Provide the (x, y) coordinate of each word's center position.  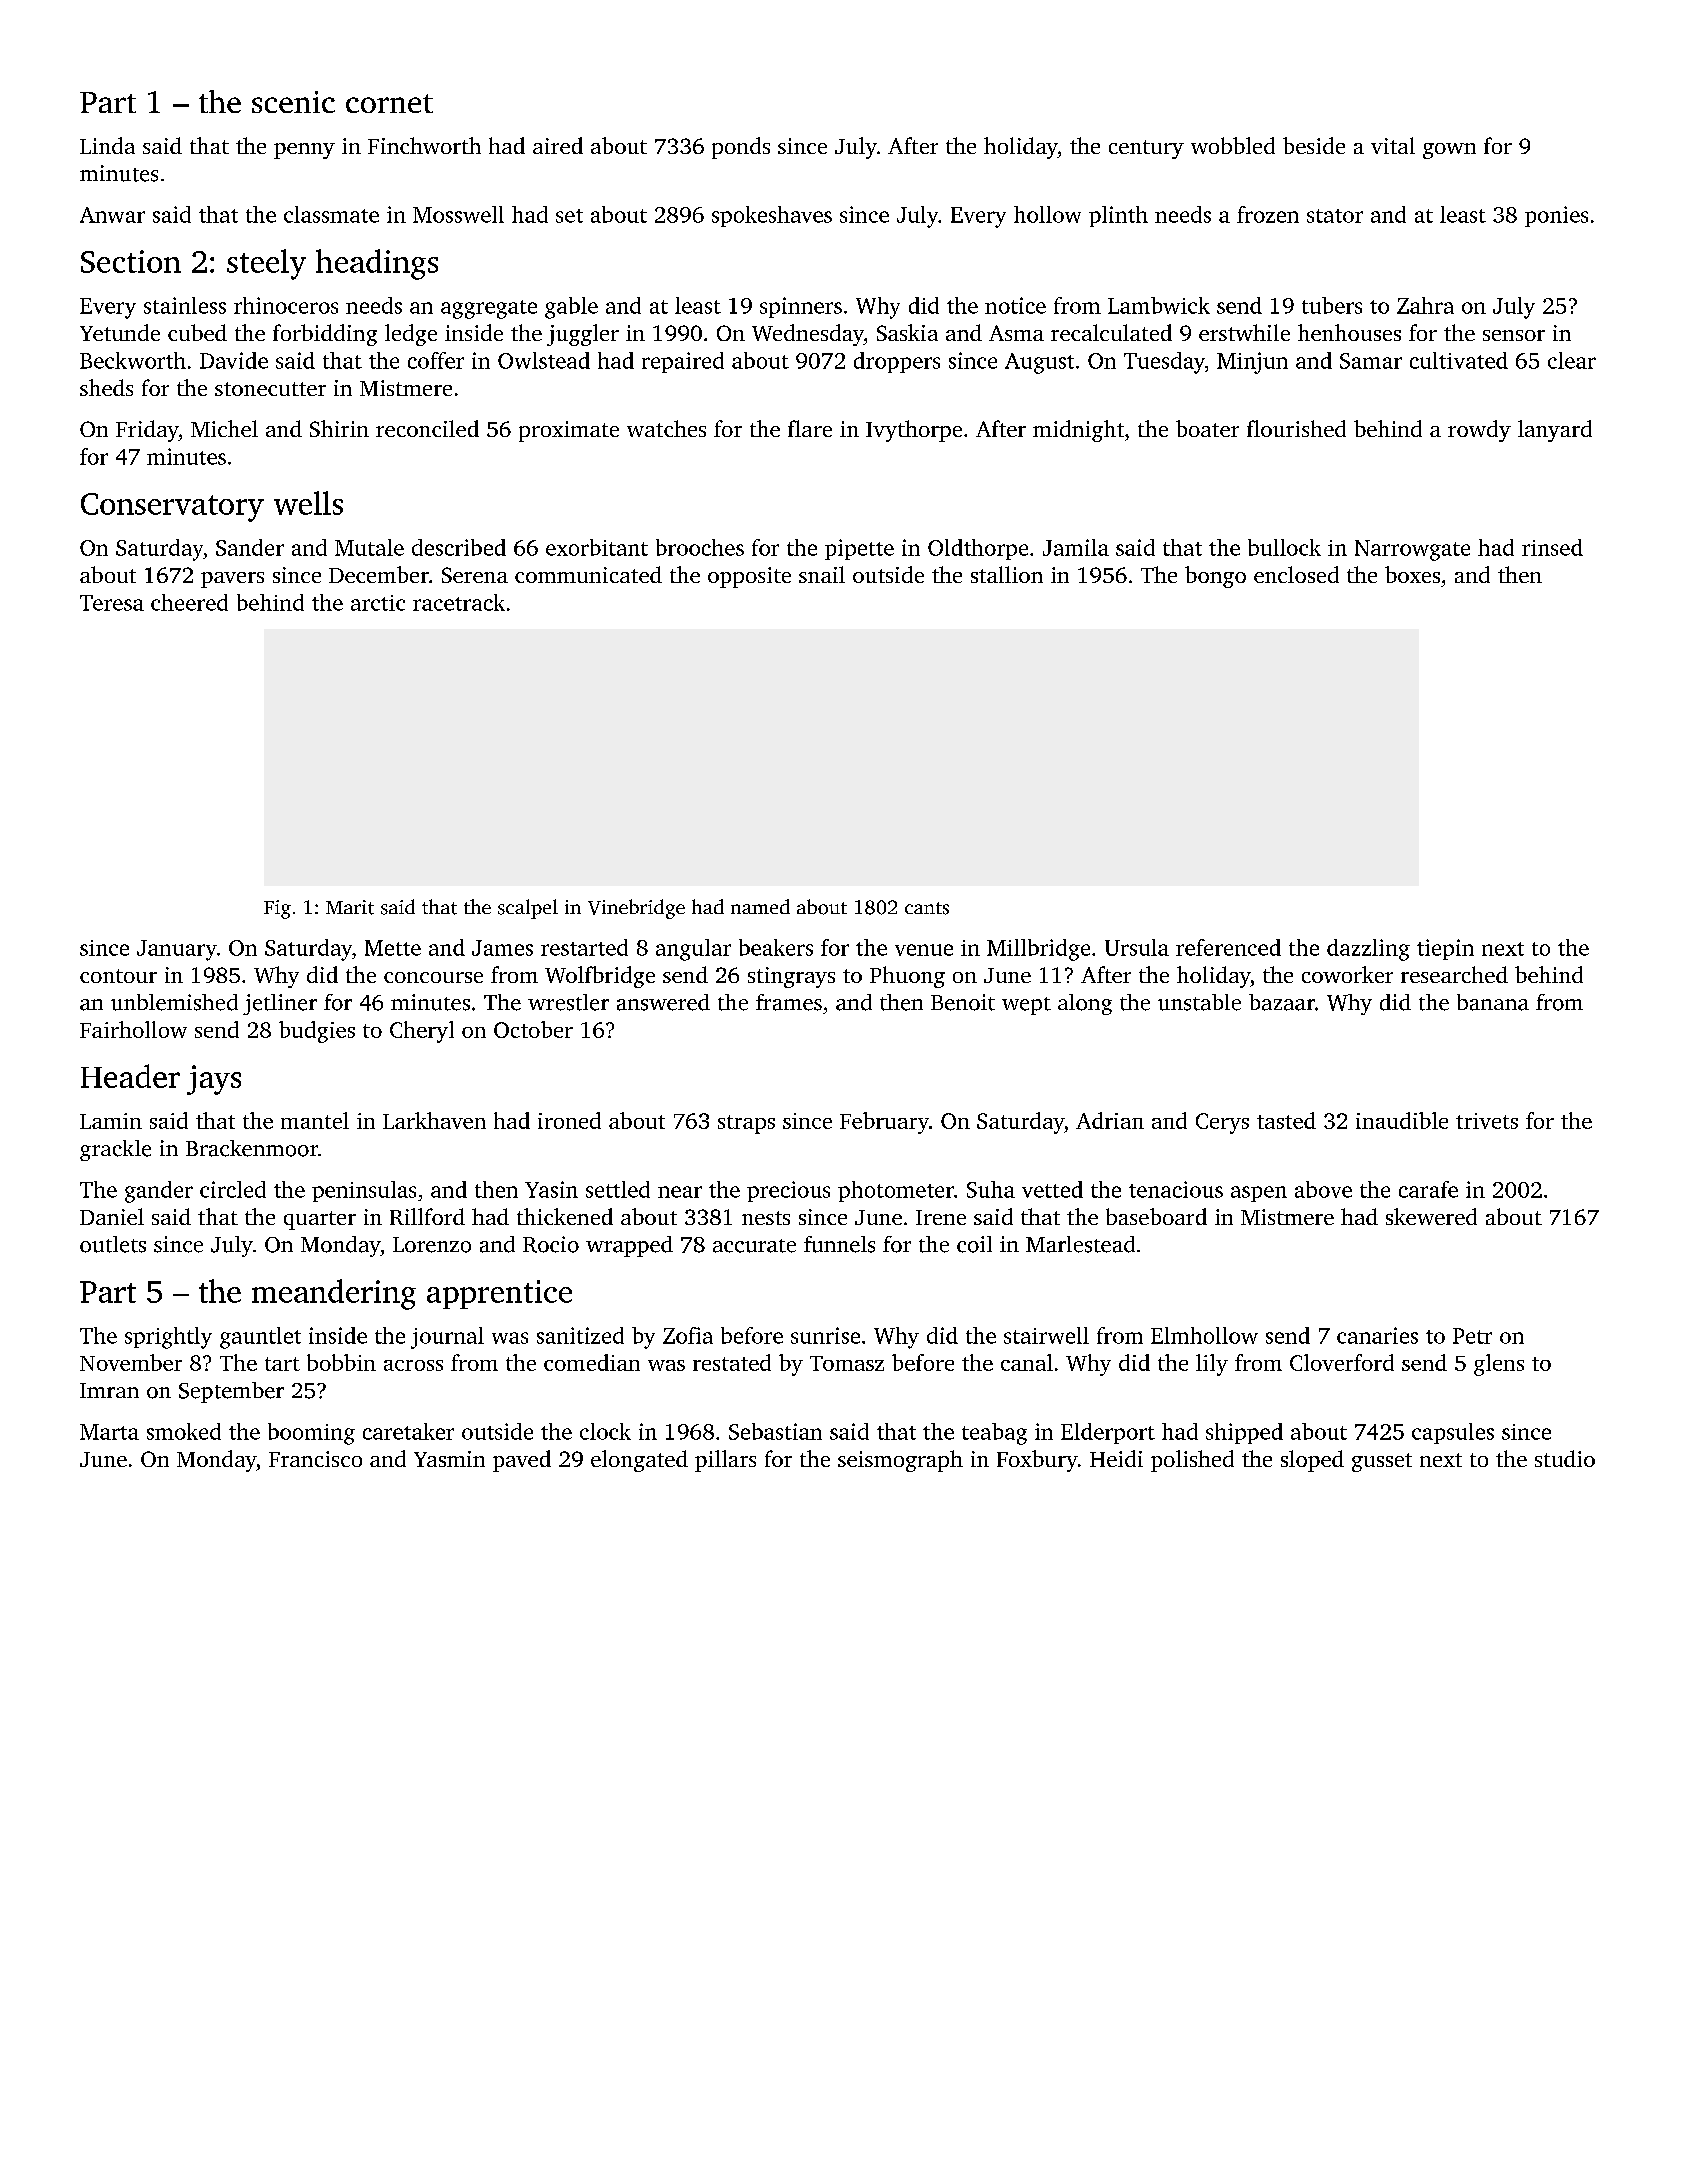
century (1146, 149)
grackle (115, 1150)
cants (927, 908)
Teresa (112, 603)
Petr (1472, 1336)
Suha (991, 1189)
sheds (106, 387)
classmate (331, 214)
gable (571, 308)
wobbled (1233, 145)
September (231, 1392)
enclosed (1296, 574)
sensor (1514, 335)
